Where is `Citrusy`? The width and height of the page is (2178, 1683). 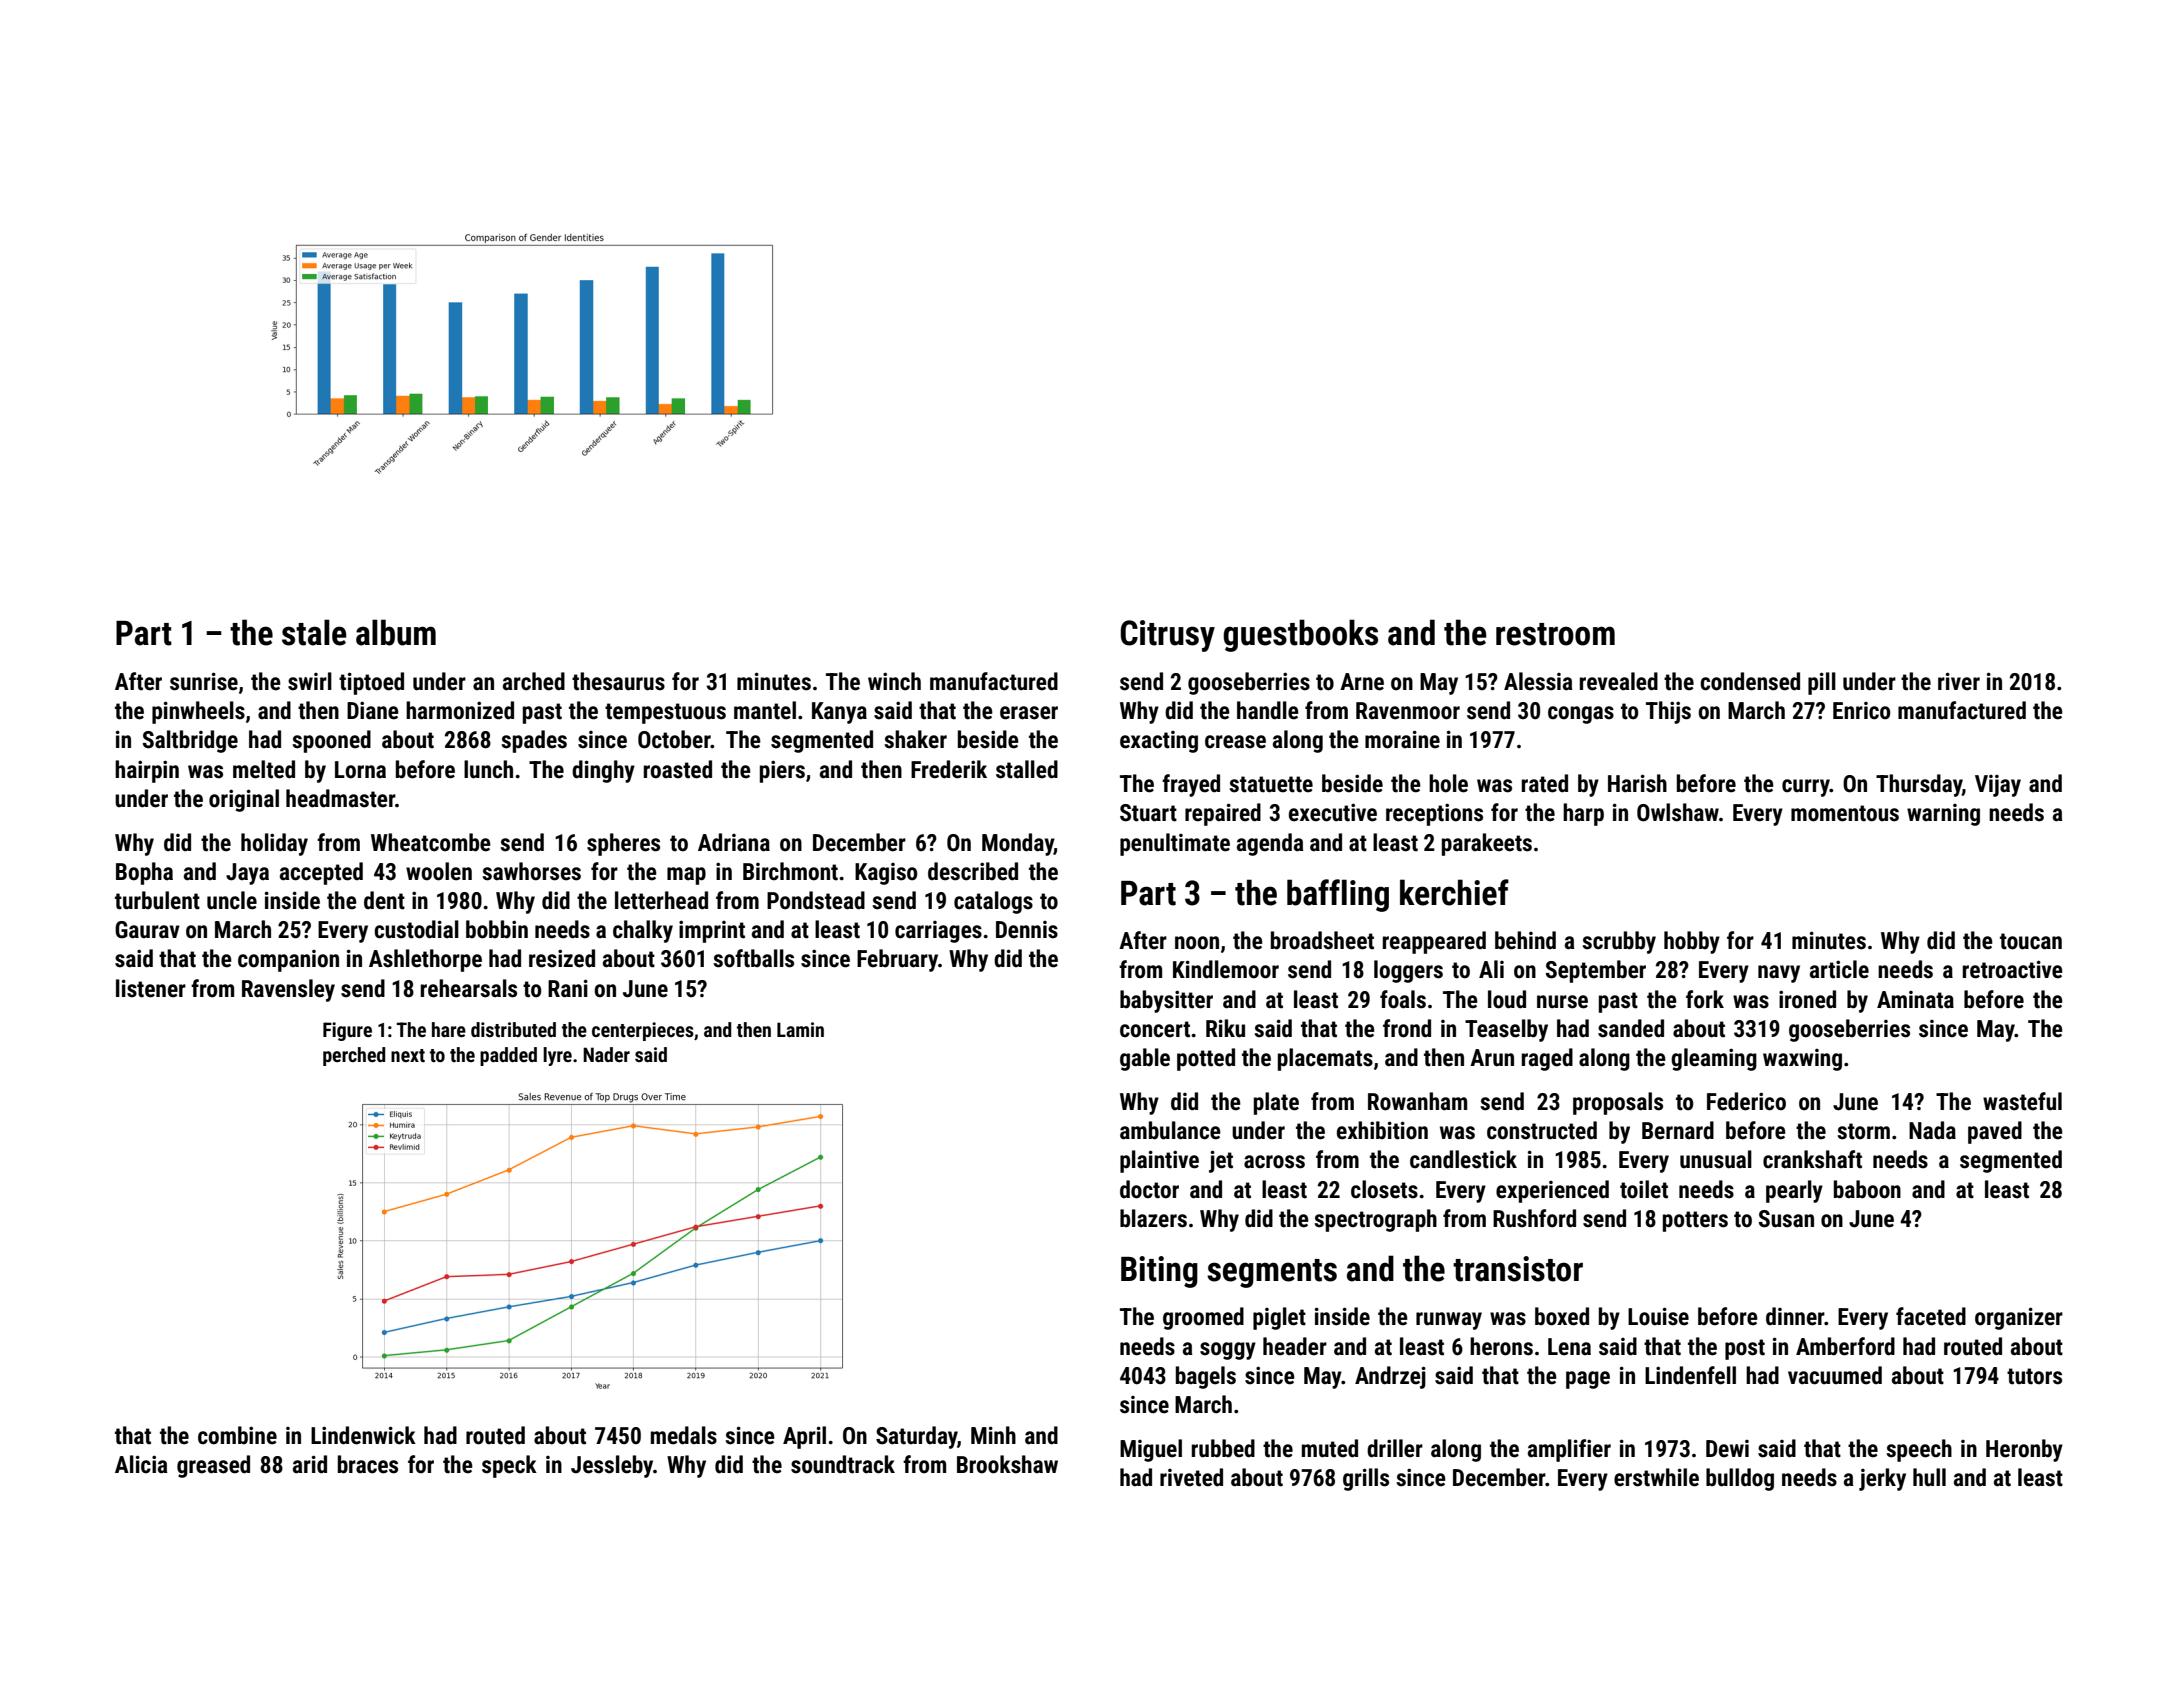 Citrusy is located at coordinates (1167, 636).
